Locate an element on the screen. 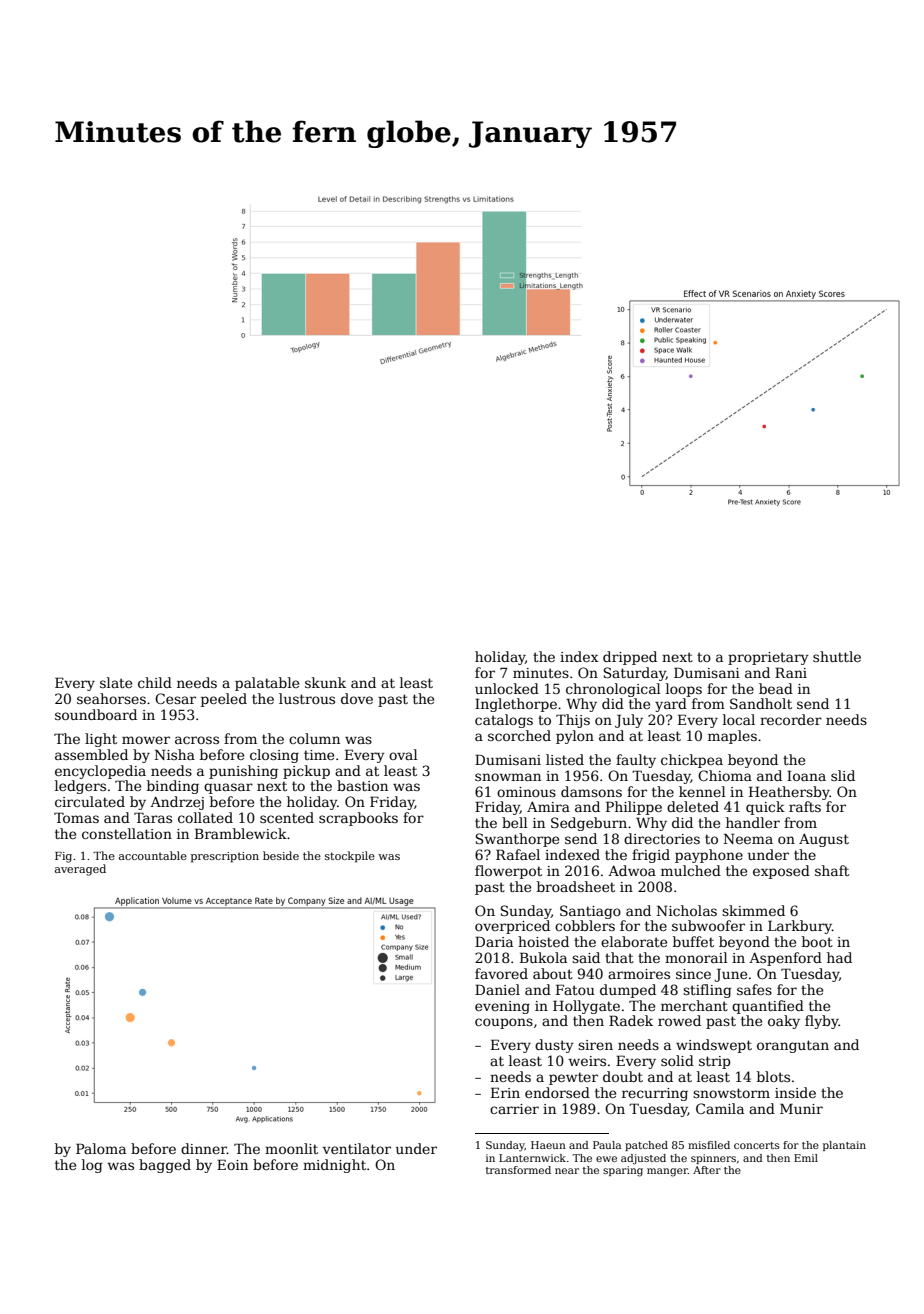 The image size is (924, 1314). shaft is located at coordinates (832, 870).
